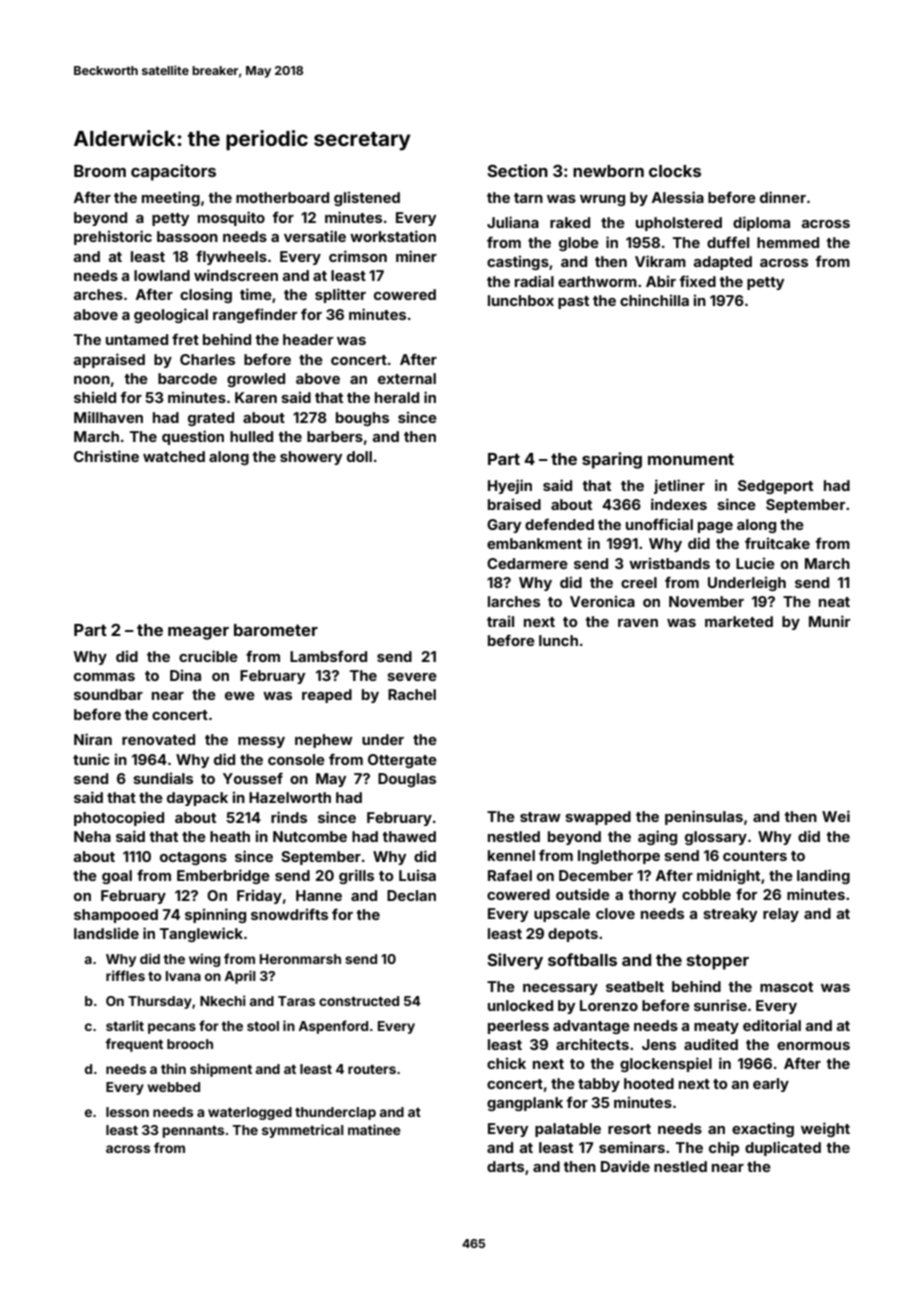  Describe the element at coordinates (158, 739) in the page. I see `renovated` at that location.
